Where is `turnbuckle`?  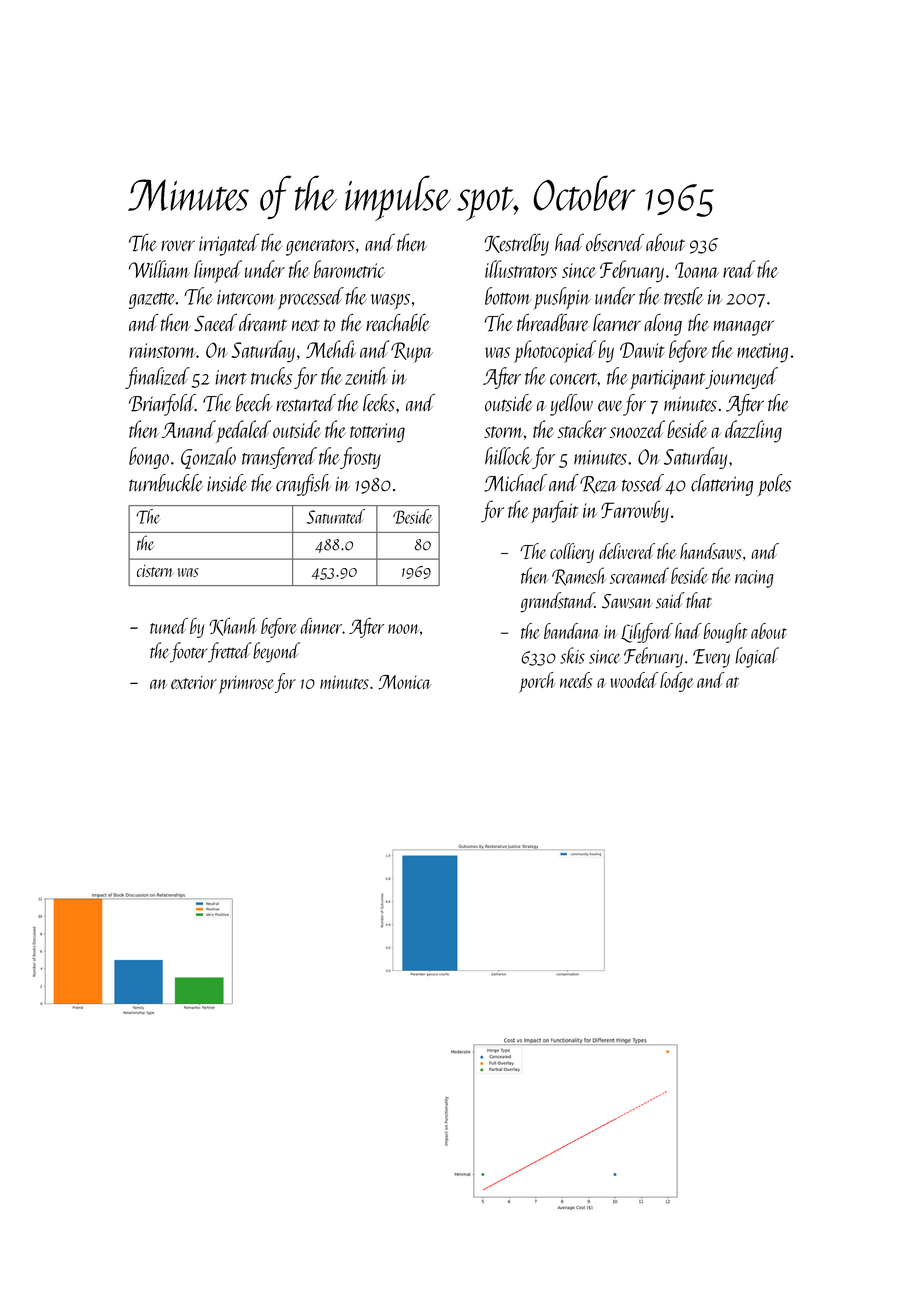
turnbuckle is located at coordinates (166, 483).
